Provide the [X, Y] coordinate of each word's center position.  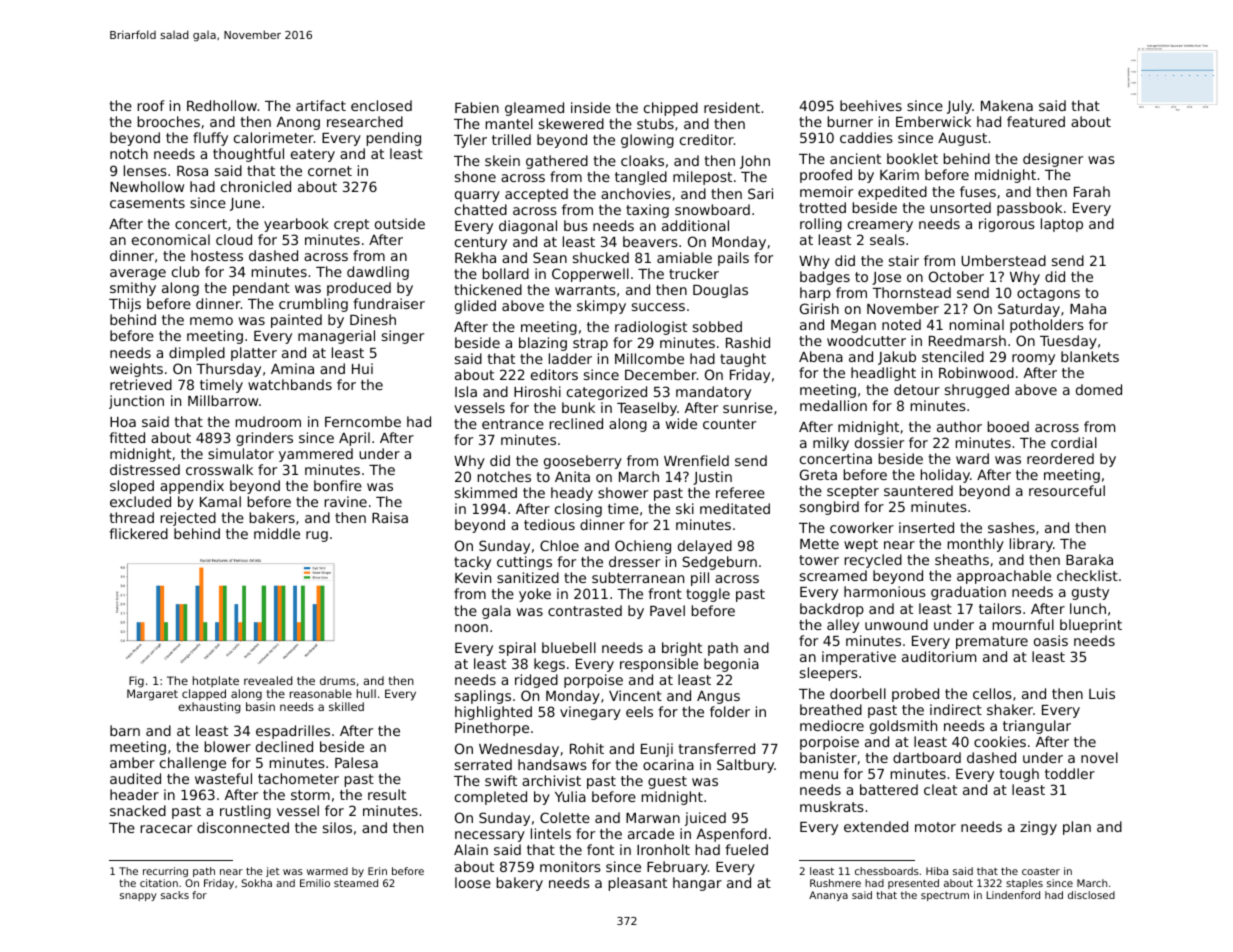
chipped [671, 109]
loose [473, 882]
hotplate [216, 681]
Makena [1007, 105]
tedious [549, 524]
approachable [1004, 577]
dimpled [197, 354]
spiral [517, 649]
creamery [880, 226]
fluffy [210, 139]
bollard [506, 273]
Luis [1102, 693]
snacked [138, 810]
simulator [241, 453]
